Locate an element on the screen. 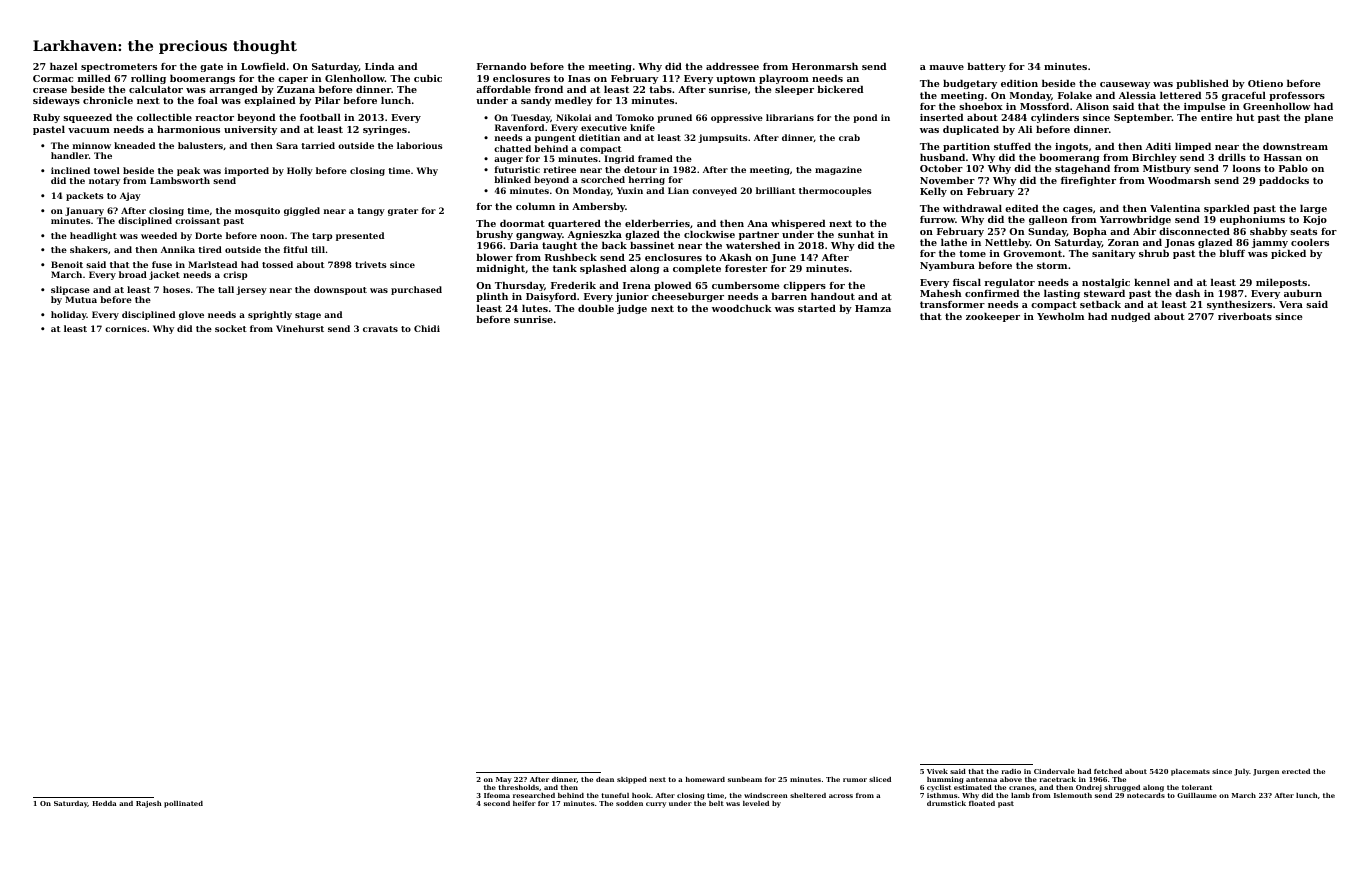 The height and width of the screenshot is (887, 1372). May is located at coordinates (504, 780).
